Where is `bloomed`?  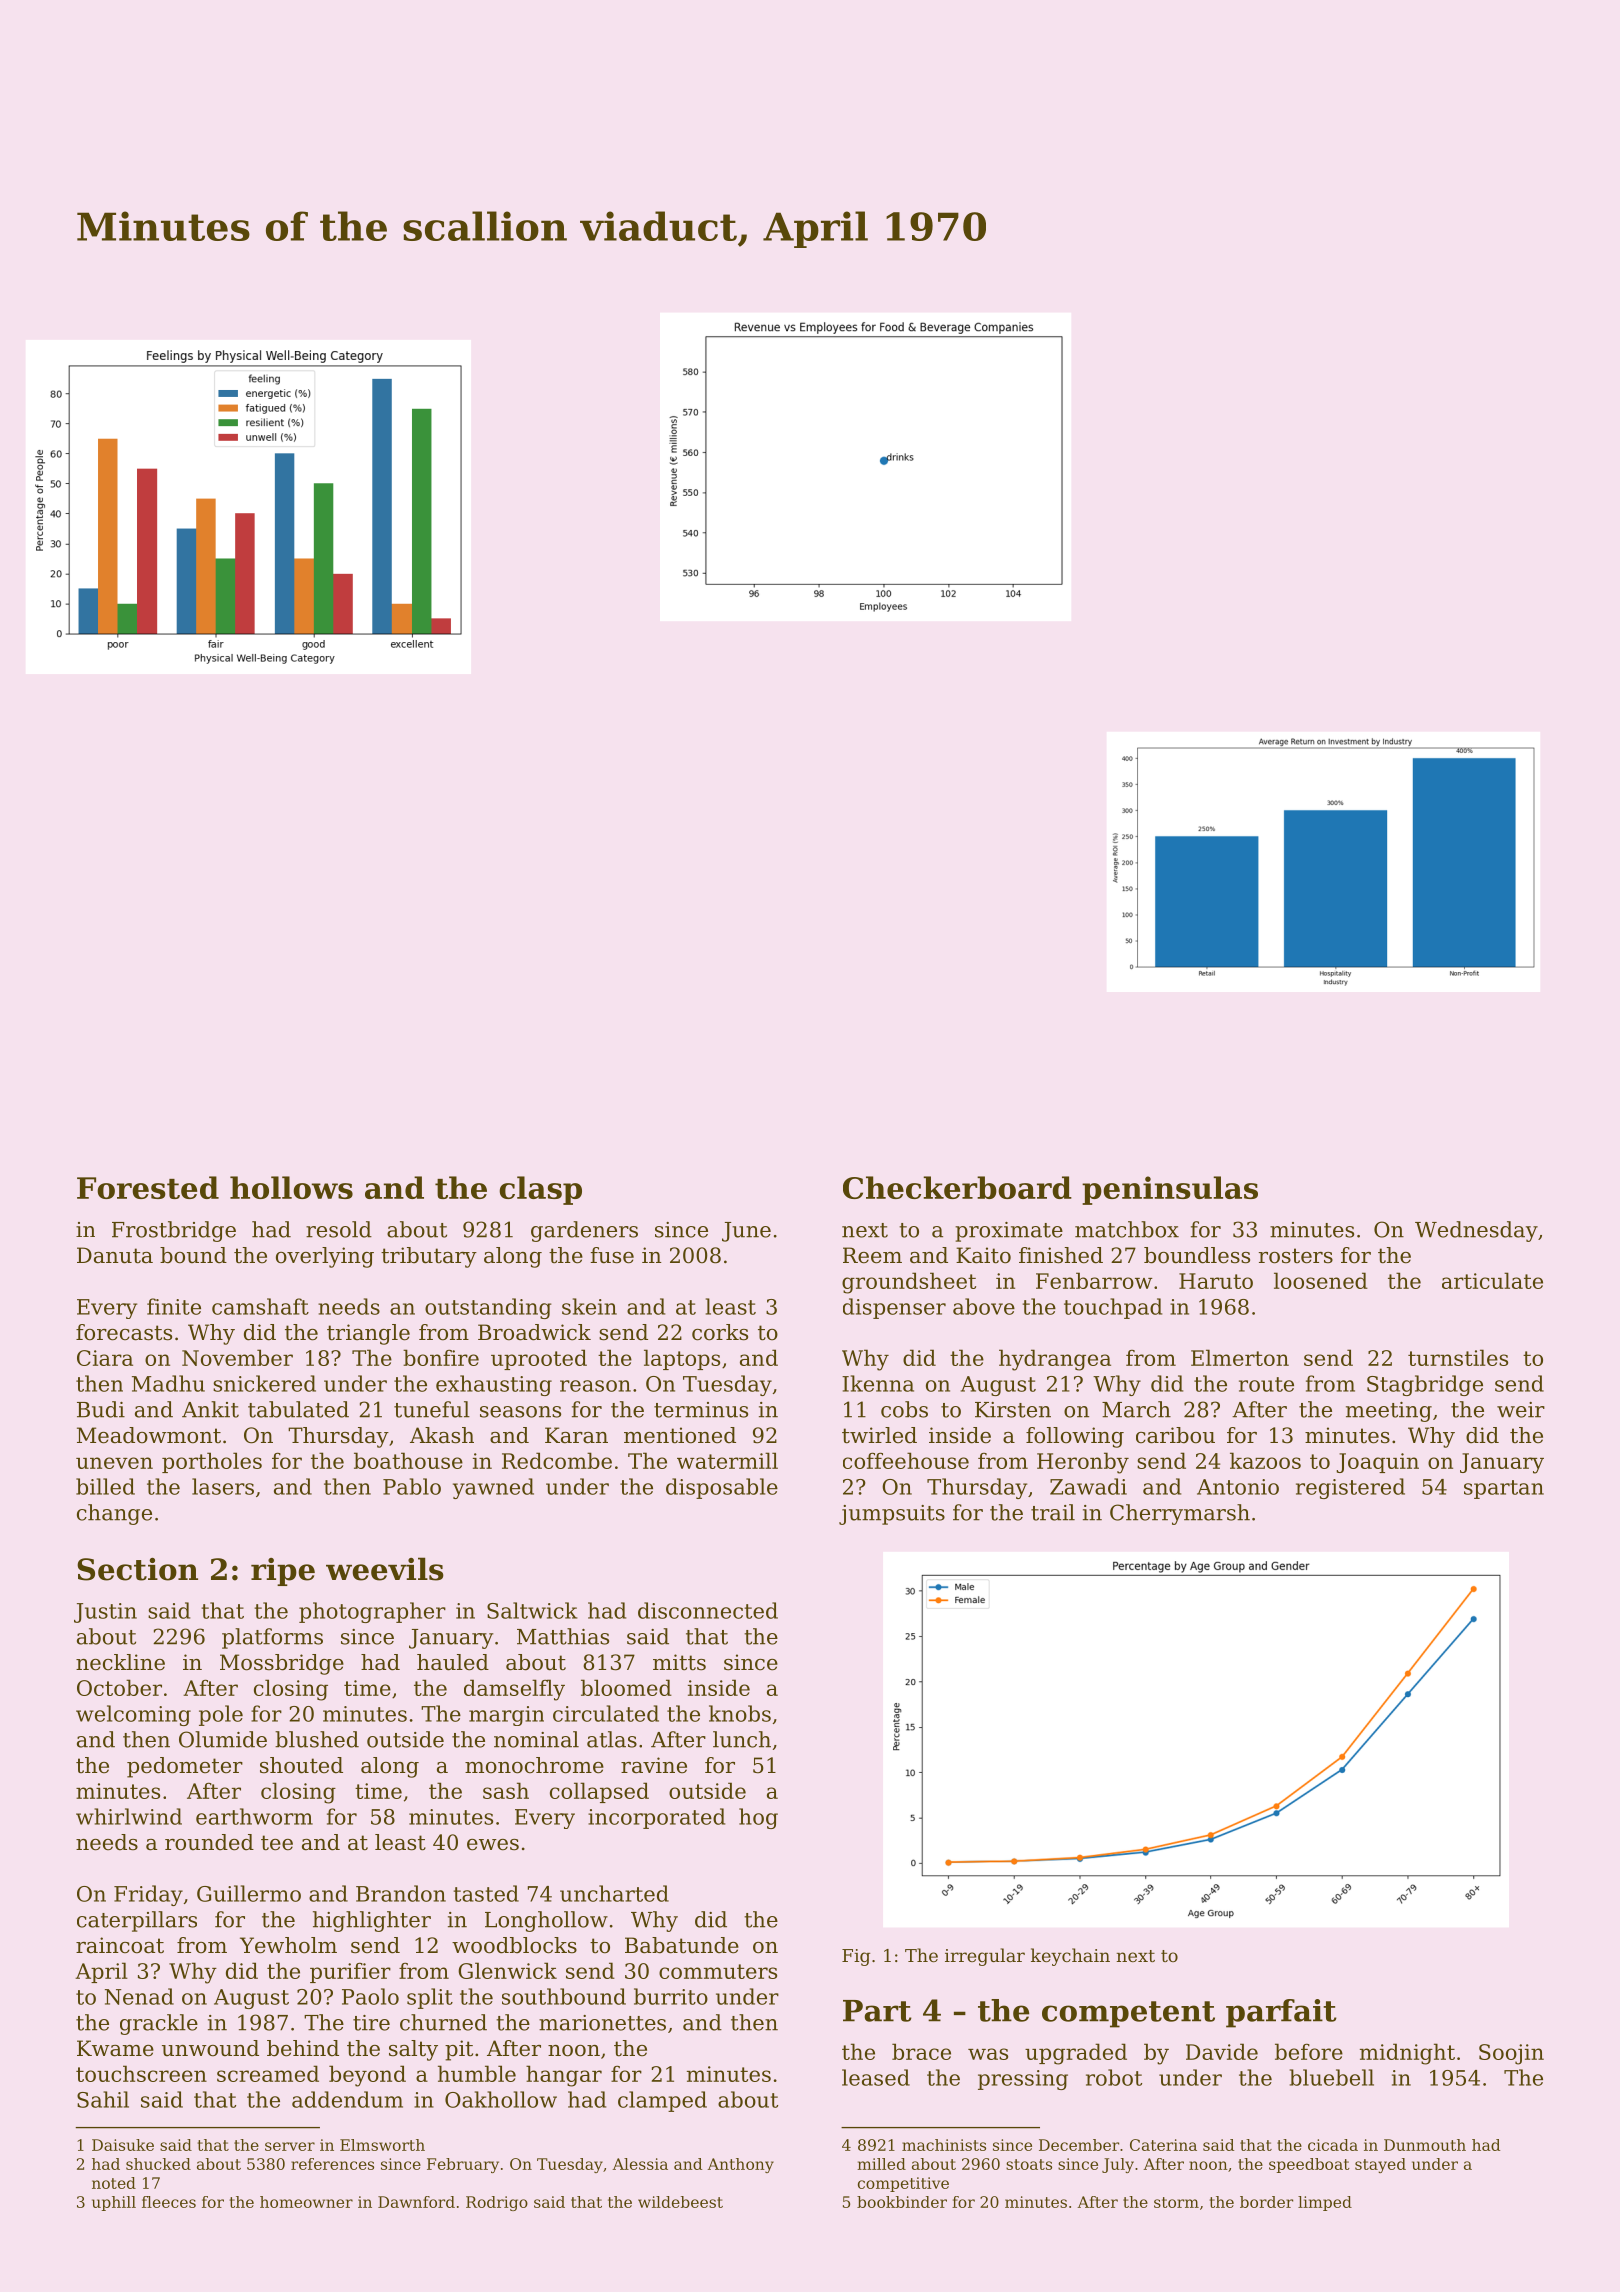
bloomed is located at coordinates (626, 1687).
